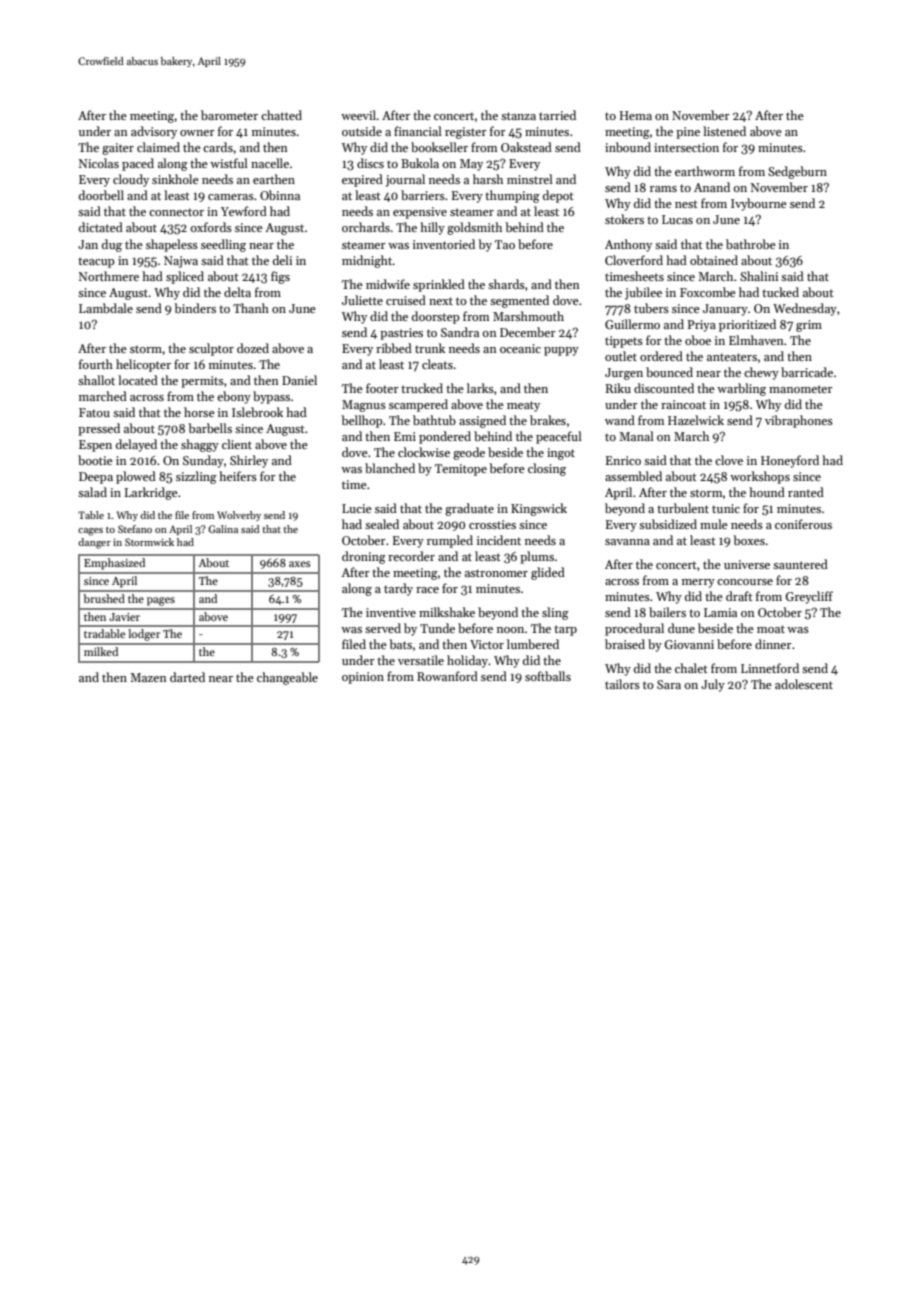  Describe the element at coordinates (780, 292) in the document. I see `tucked` at that location.
